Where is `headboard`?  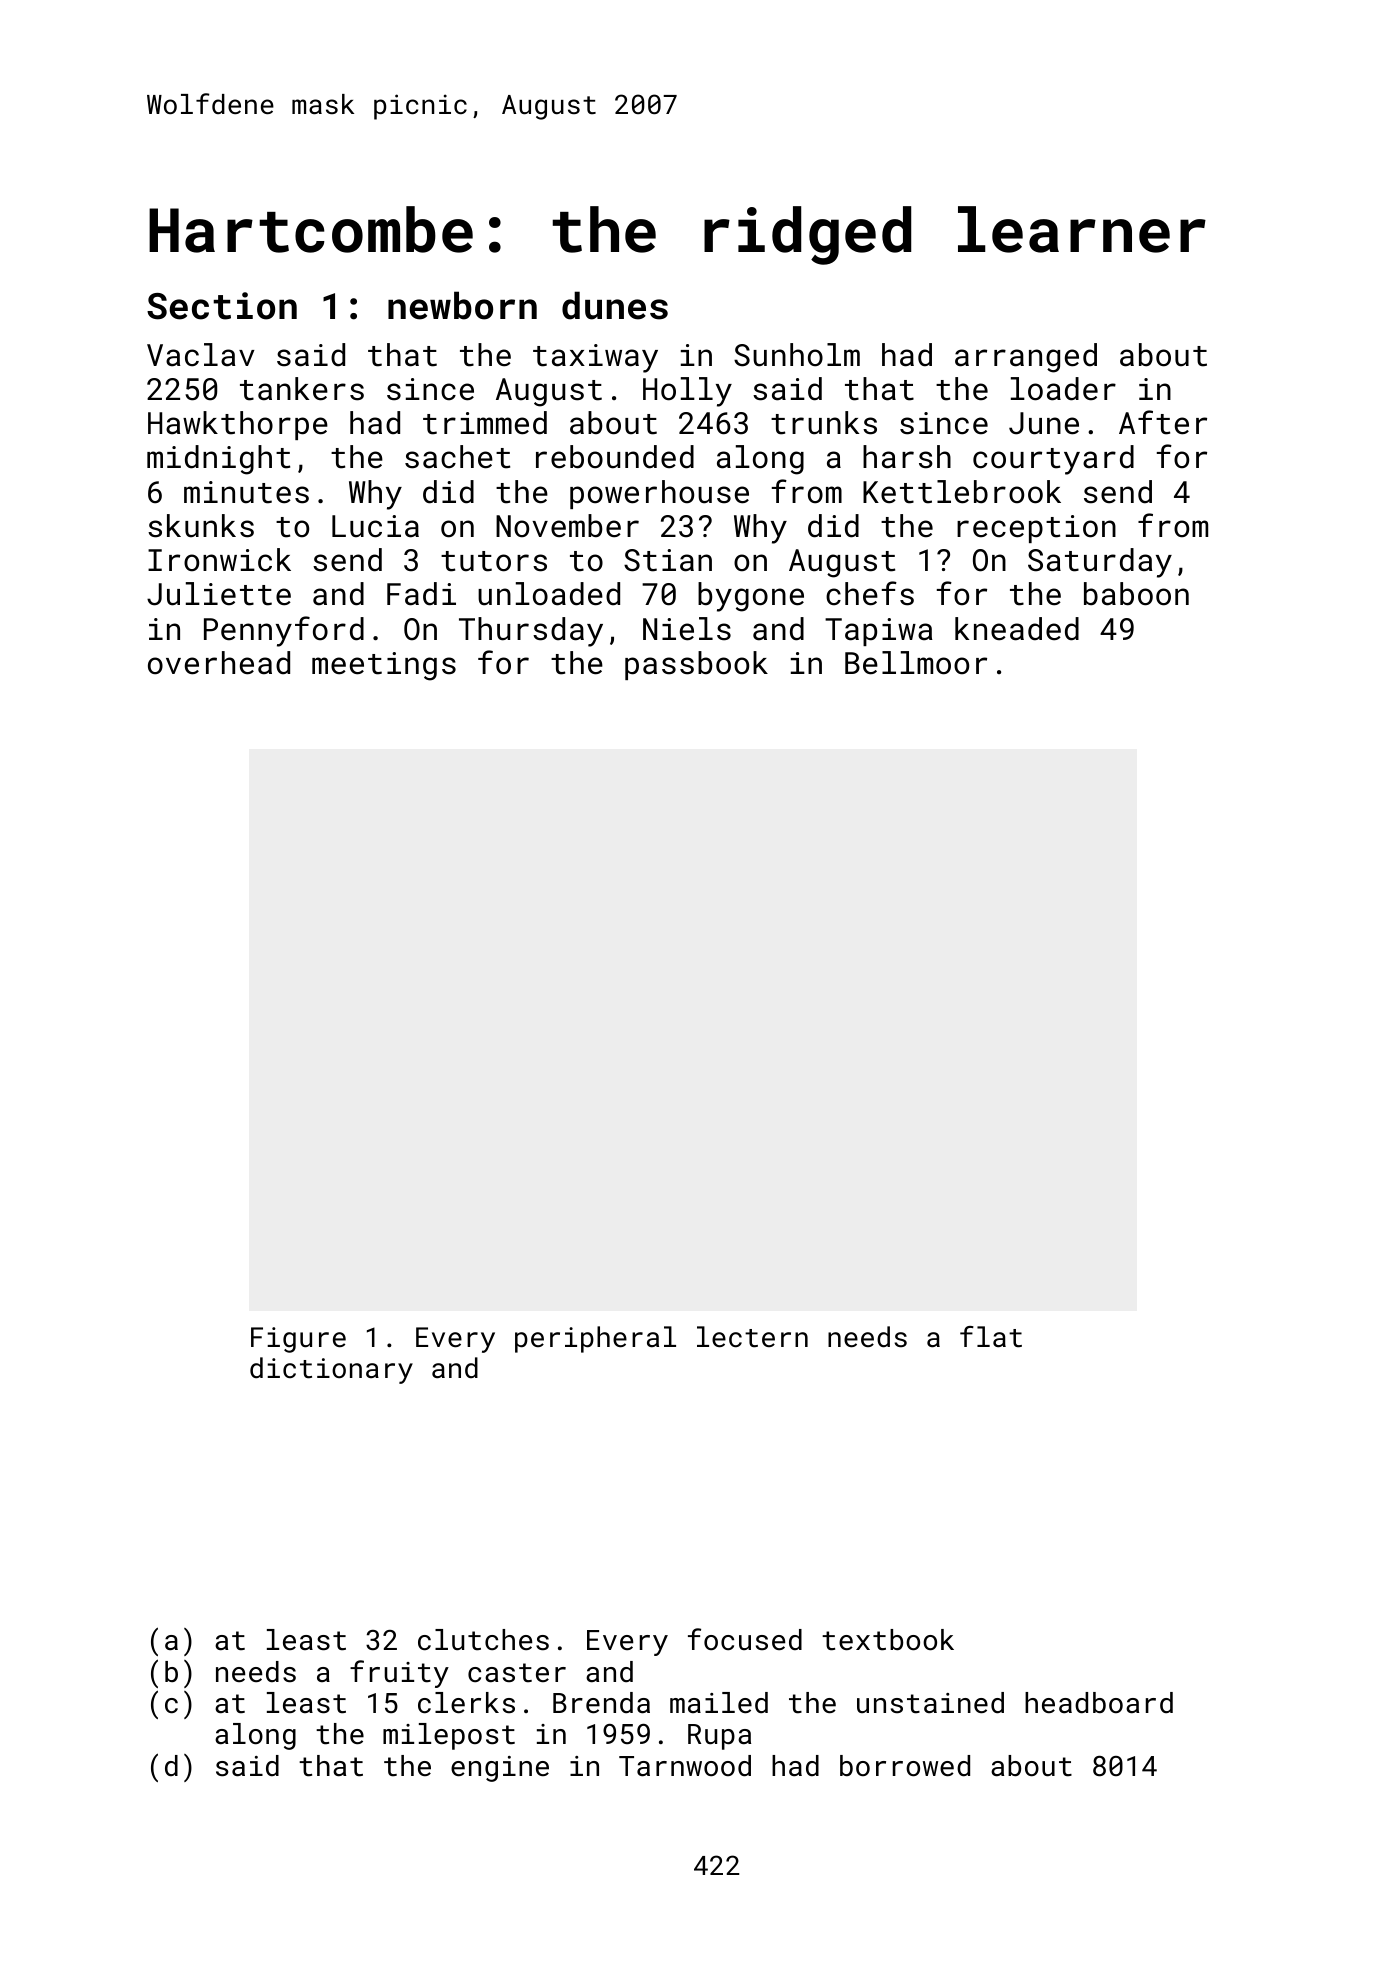 headboard is located at coordinates (1099, 1703).
